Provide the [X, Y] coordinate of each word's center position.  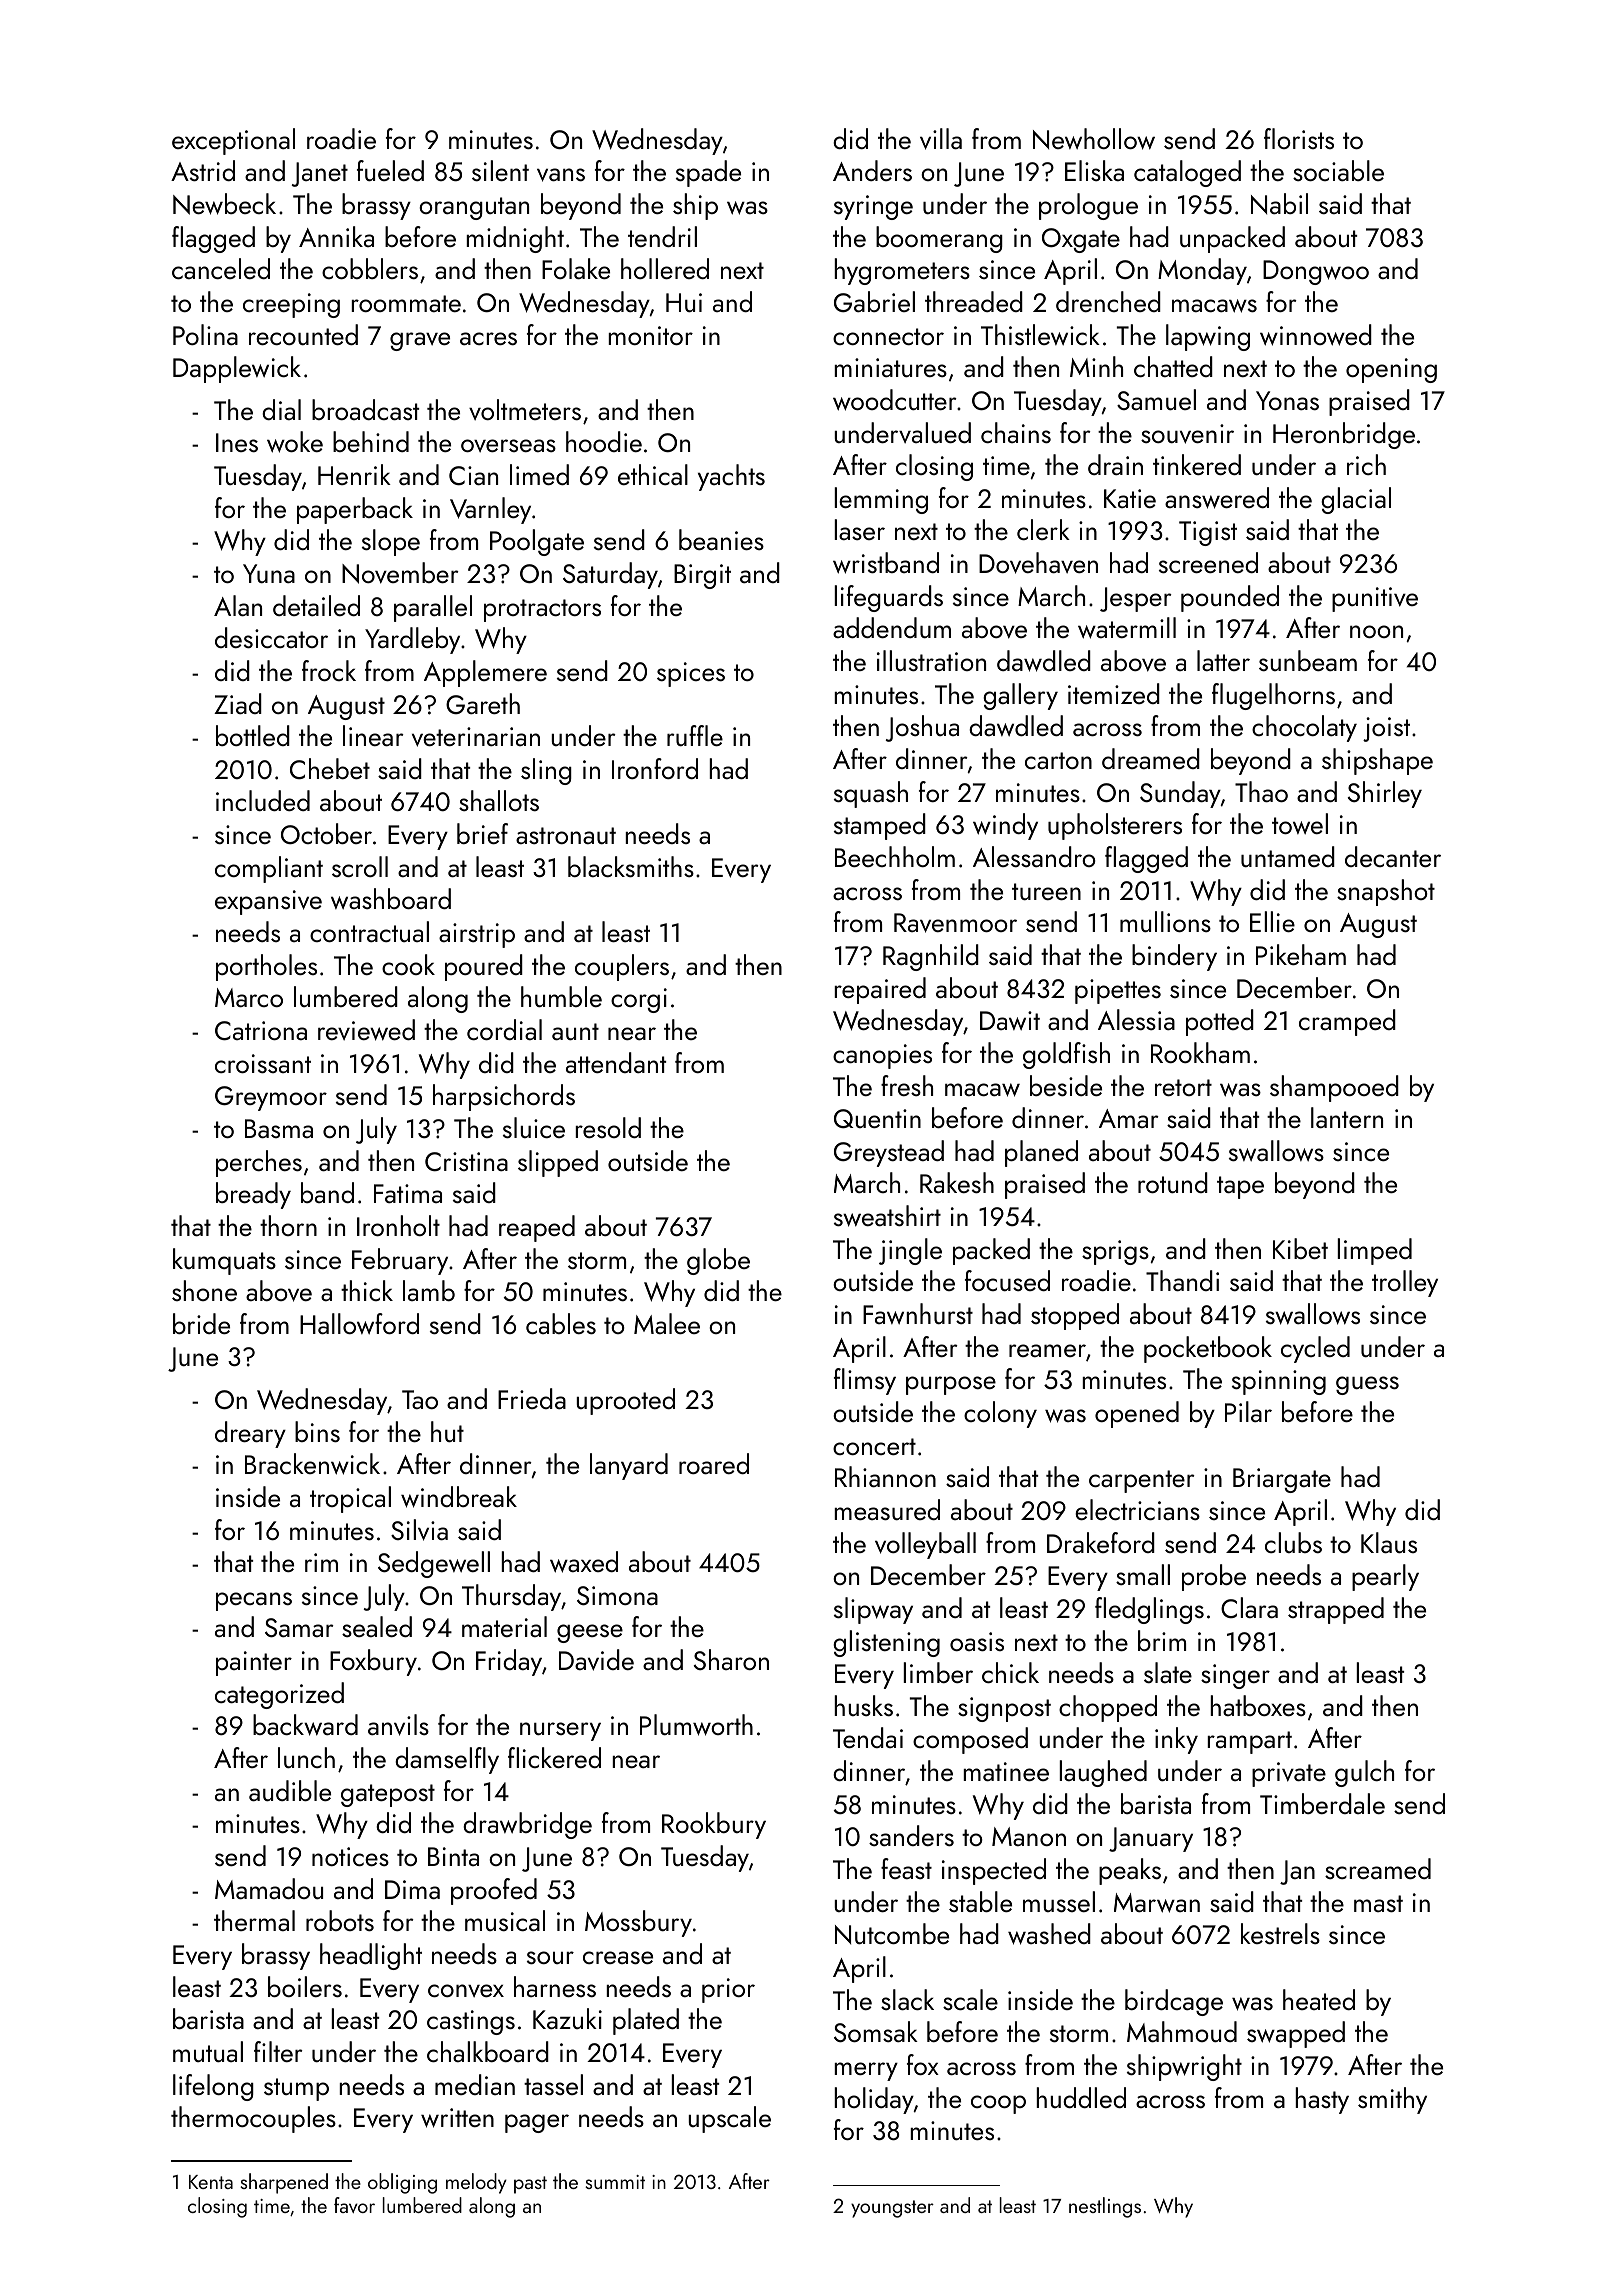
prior [728, 1990]
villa [941, 139]
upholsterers [1115, 826]
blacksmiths [631, 866]
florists [1299, 138]
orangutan [474, 208]
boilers [305, 1986]
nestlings [1105, 2207]
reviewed [366, 1030]
